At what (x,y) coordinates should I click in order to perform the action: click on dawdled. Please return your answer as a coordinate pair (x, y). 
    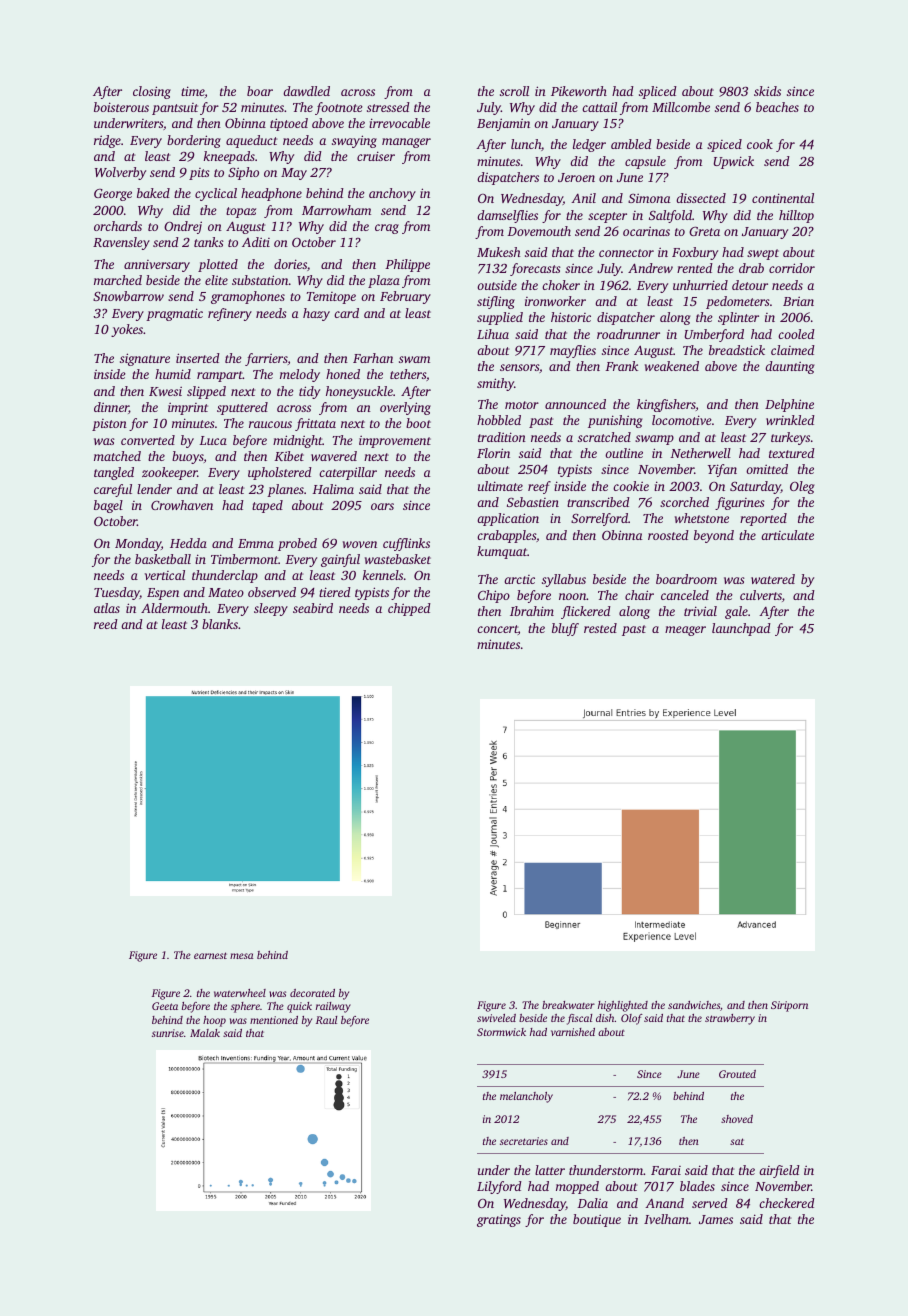
    Looking at the image, I should click on (306, 91).
